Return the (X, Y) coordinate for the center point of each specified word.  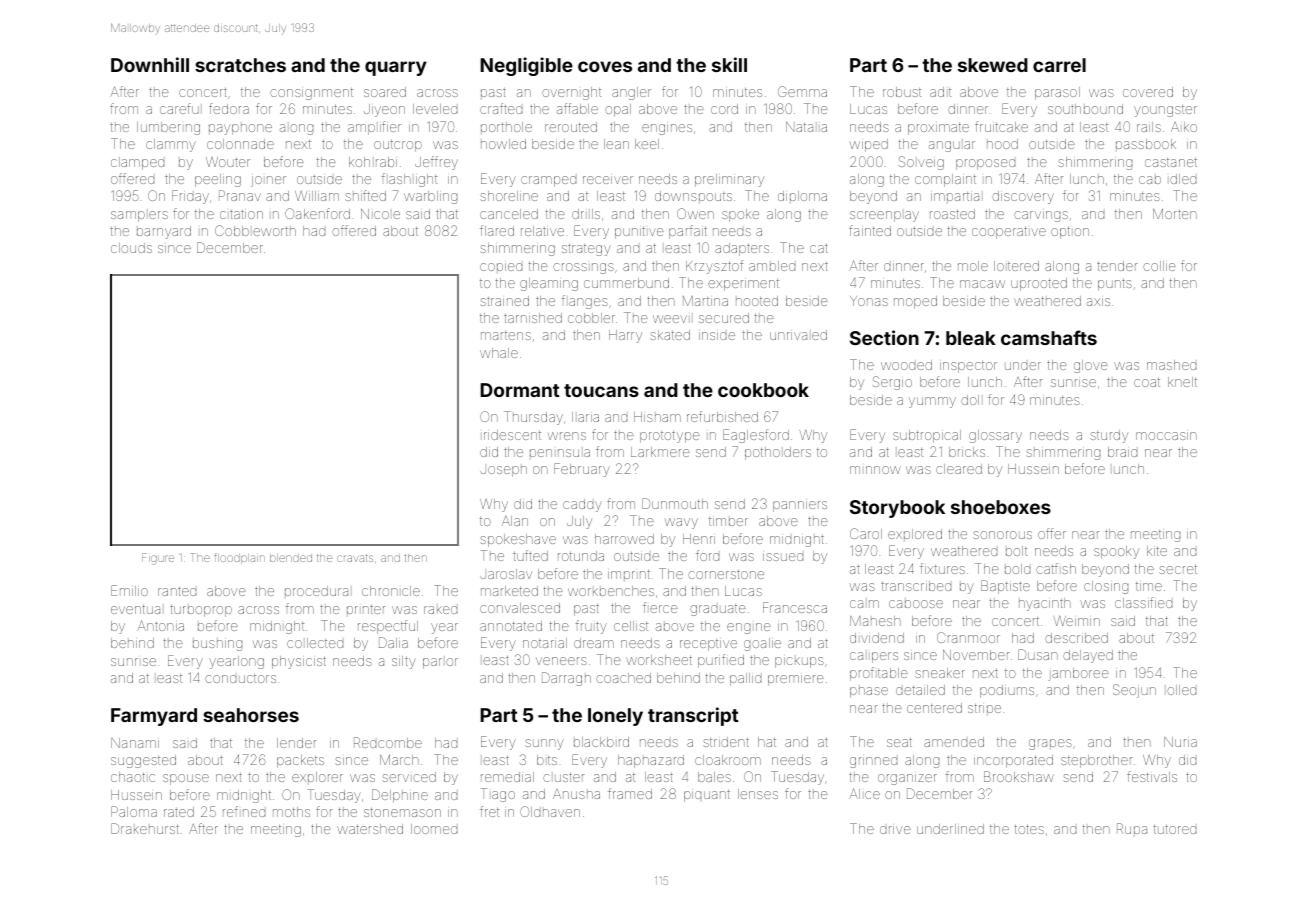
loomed (434, 829)
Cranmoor (968, 637)
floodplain (239, 558)
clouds (131, 248)
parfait (688, 232)
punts (1115, 285)
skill (729, 64)
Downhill (150, 64)
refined (244, 811)
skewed (993, 65)
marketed (509, 591)
